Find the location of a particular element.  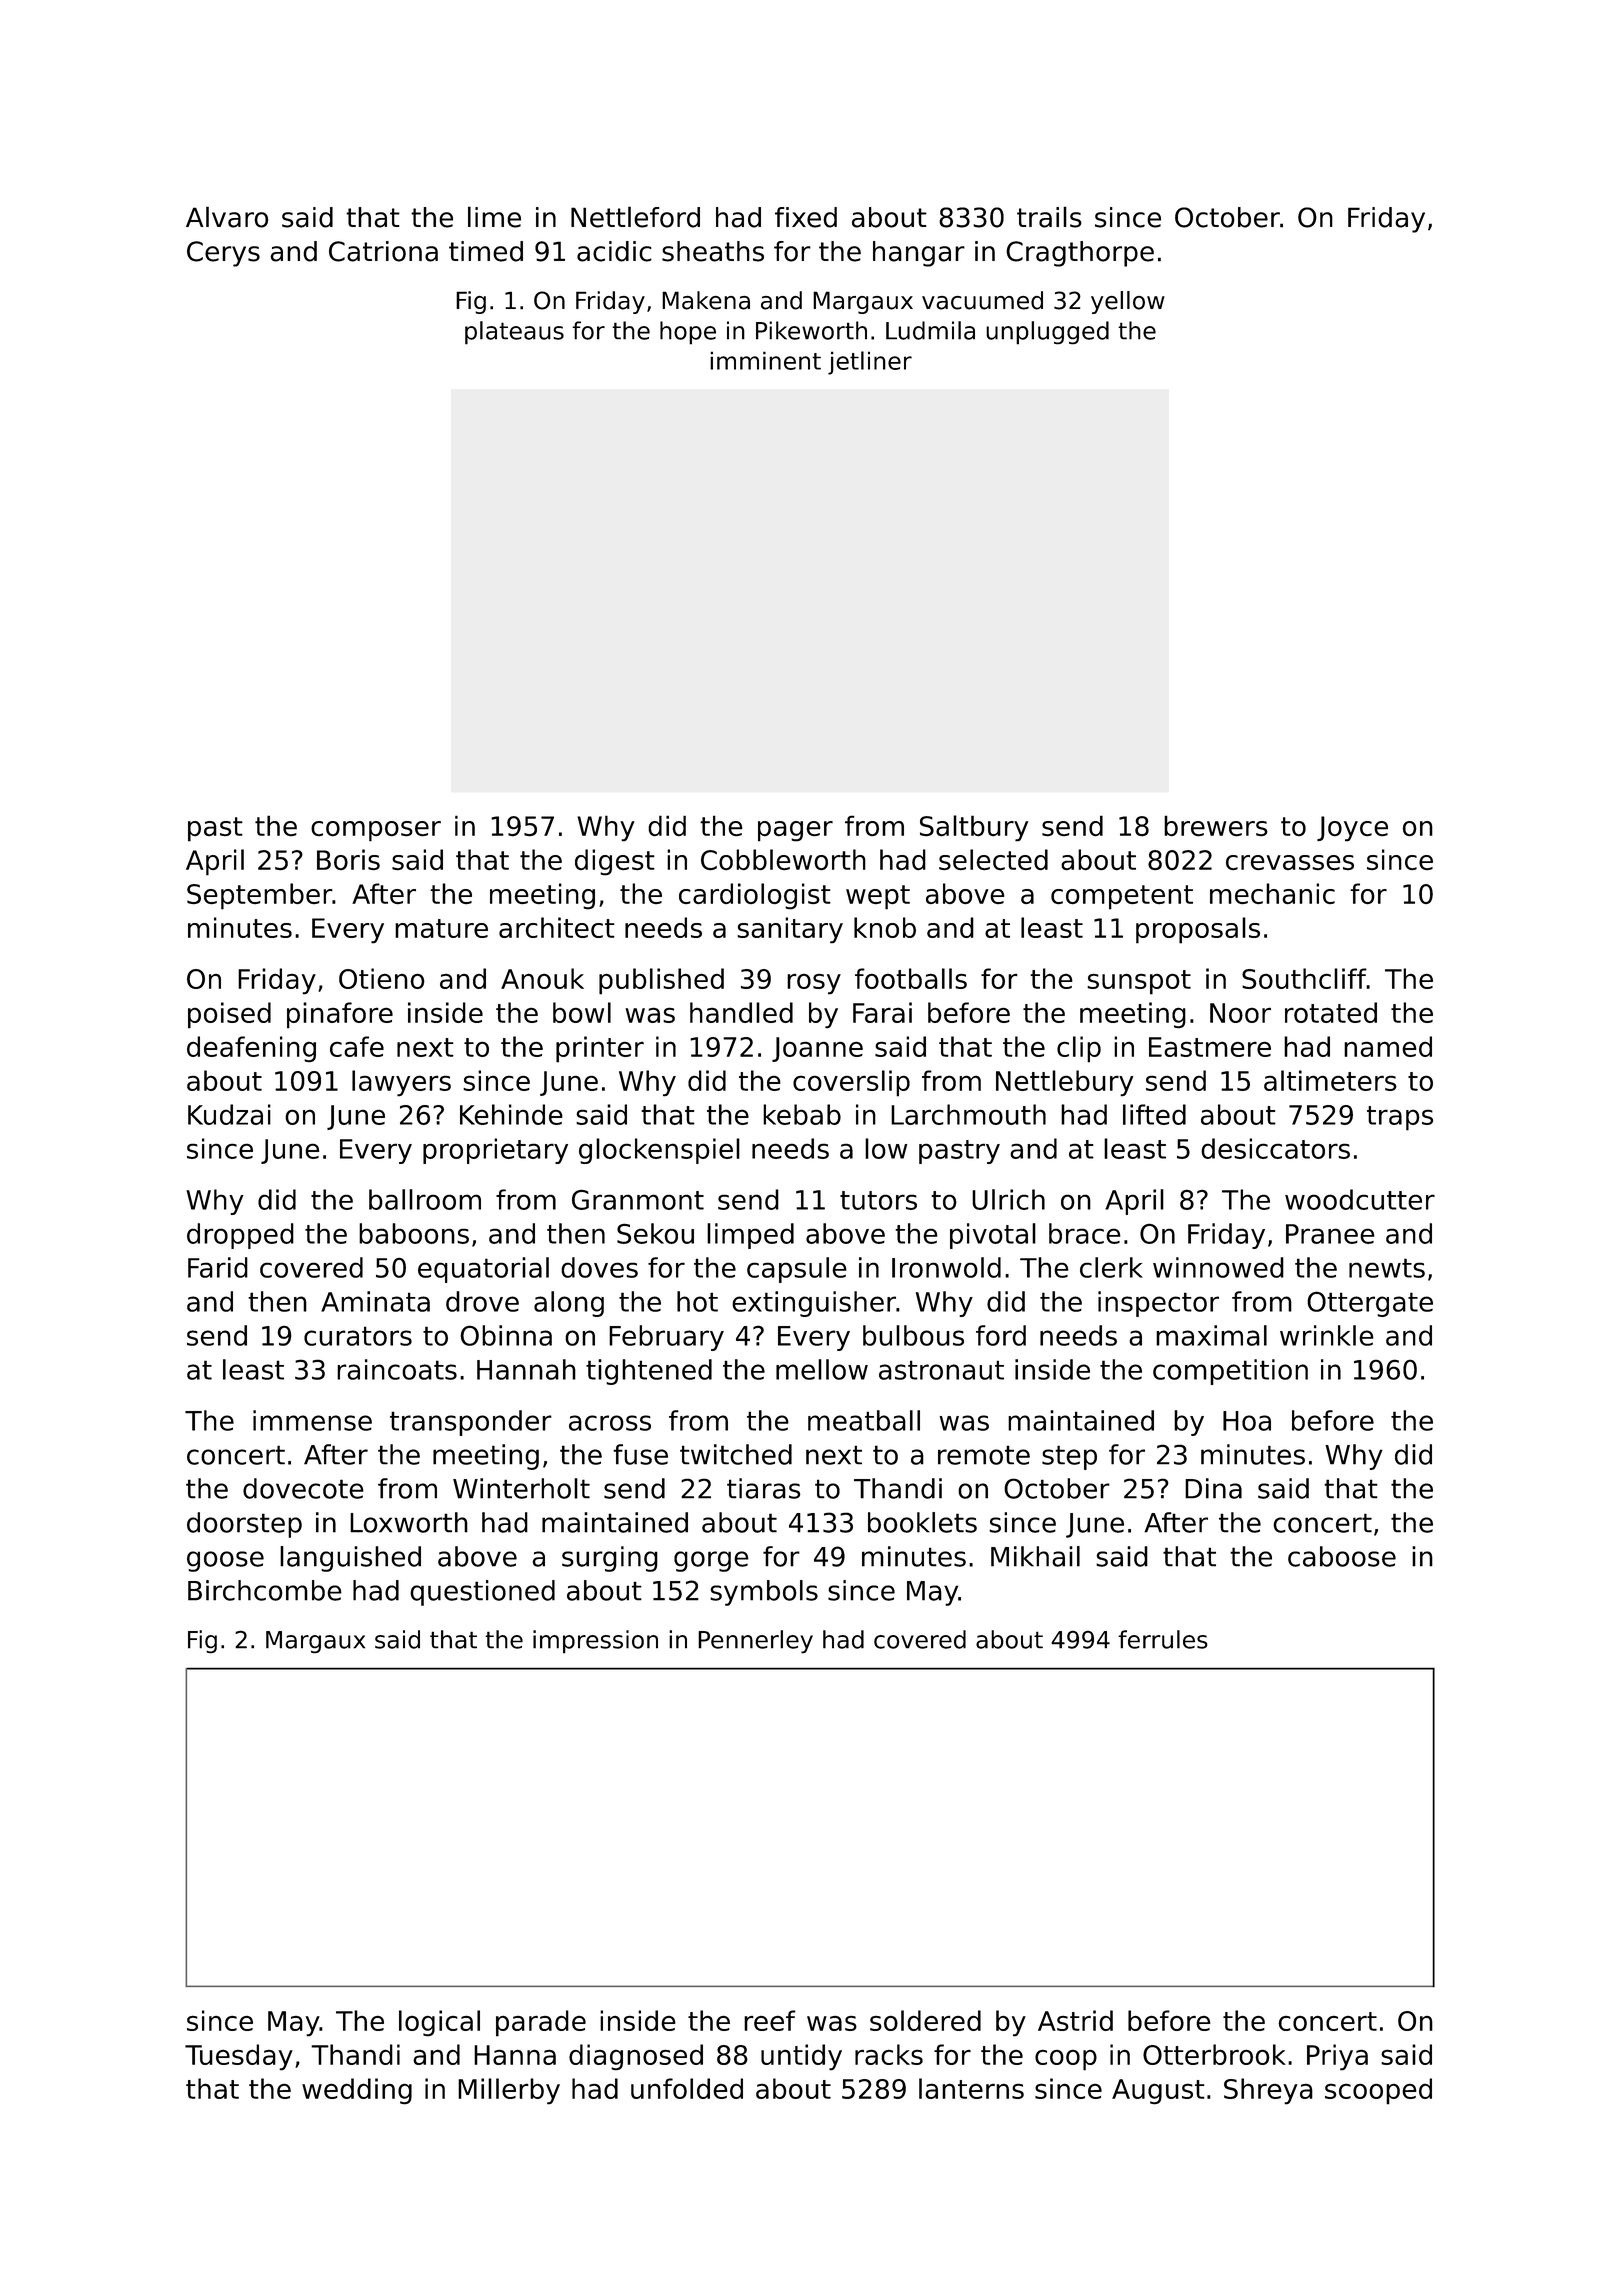

tiaras is located at coordinates (764, 1488).
